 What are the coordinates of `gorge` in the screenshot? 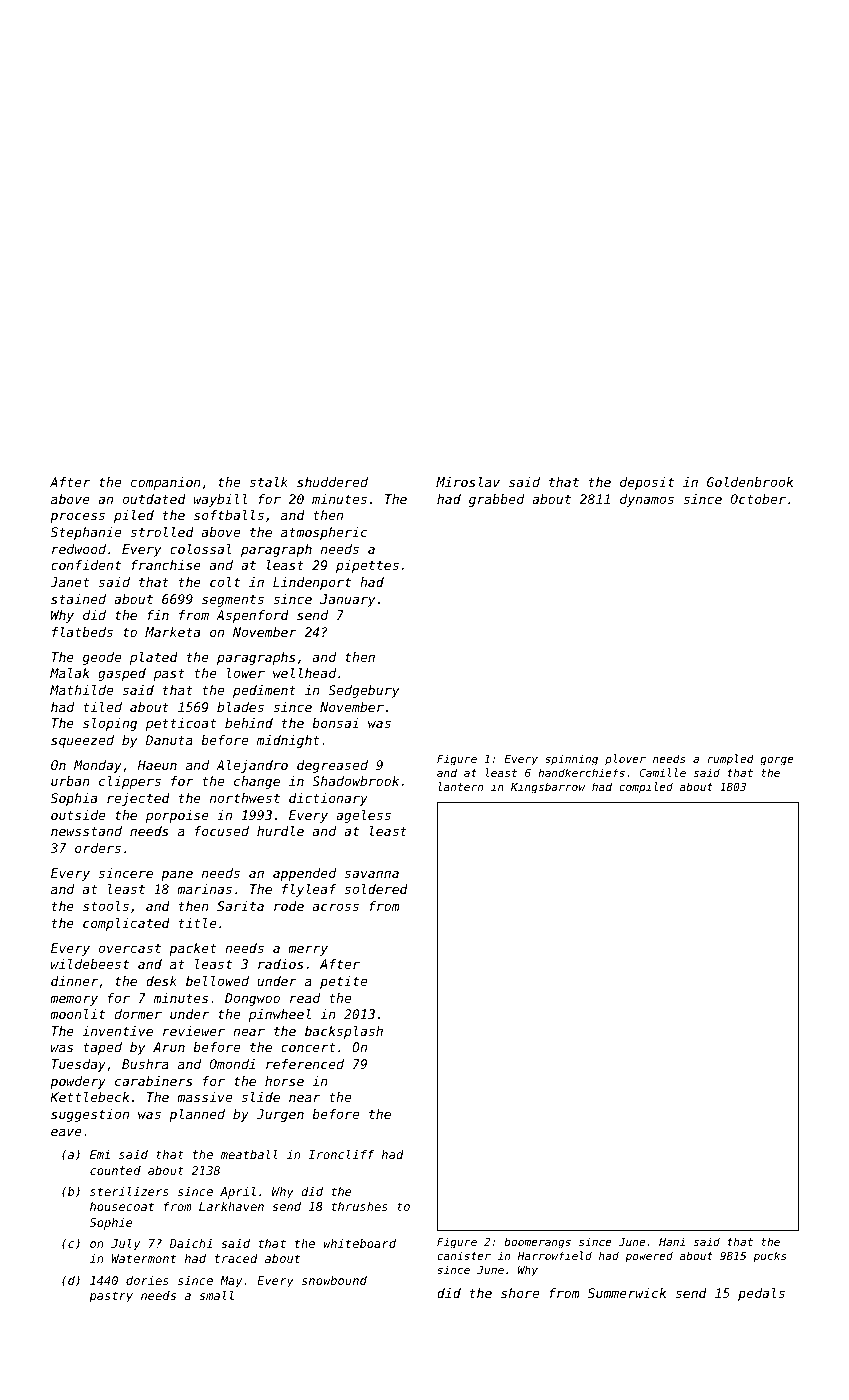 It's located at (777, 761).
